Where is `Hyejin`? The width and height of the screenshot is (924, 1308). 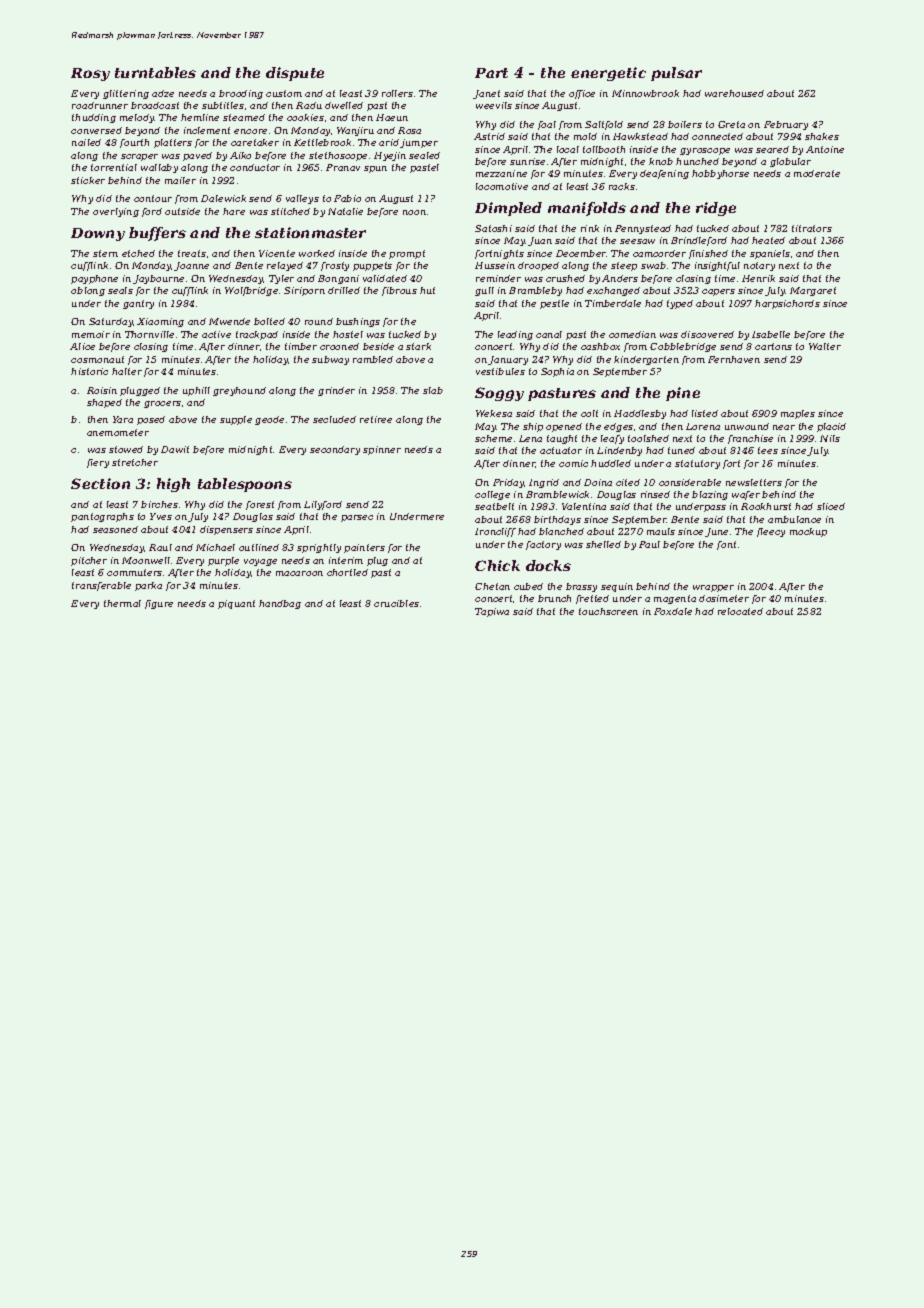 Hyejin is located at coordinates (390, 156).
